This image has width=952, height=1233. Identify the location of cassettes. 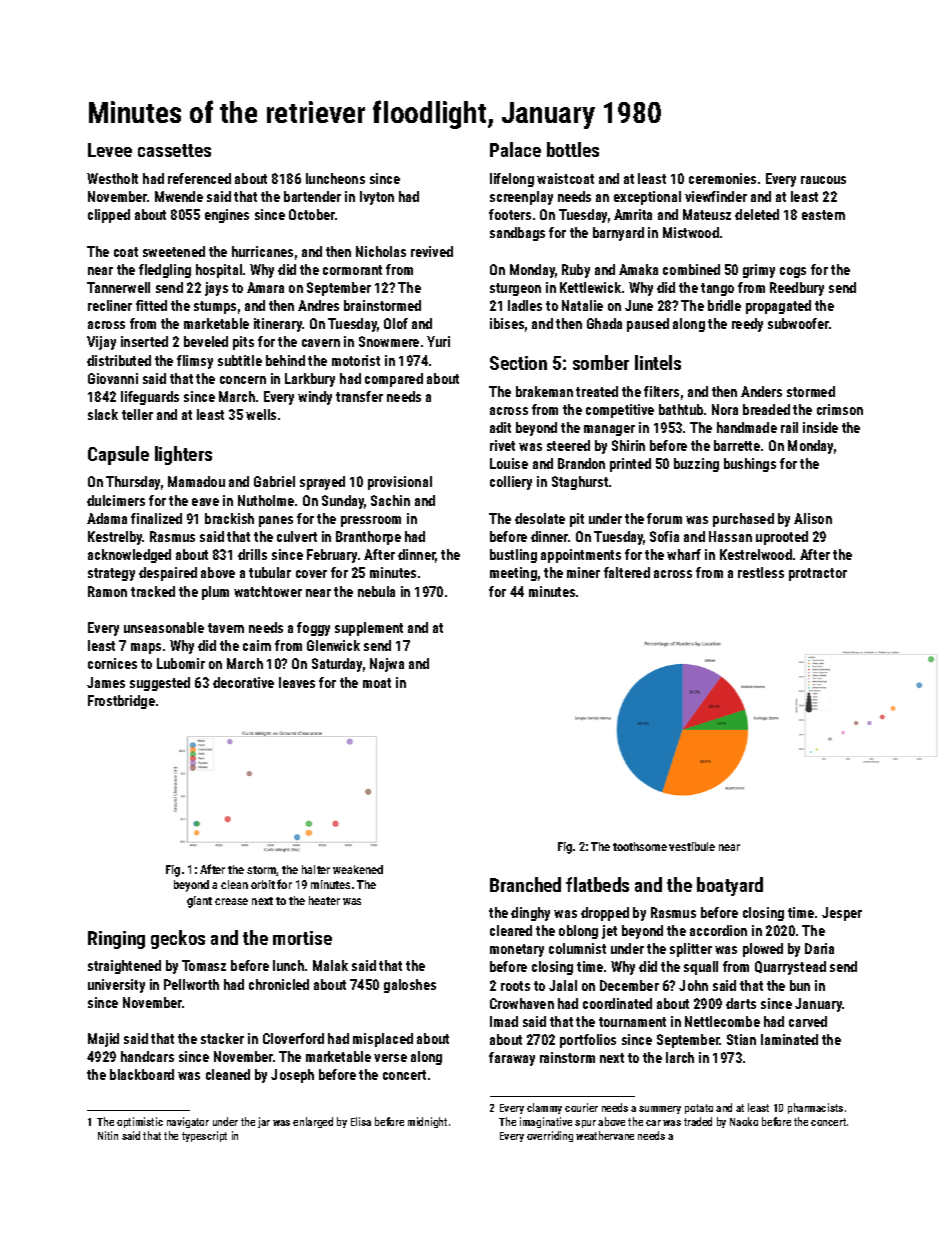
(174, 150).
